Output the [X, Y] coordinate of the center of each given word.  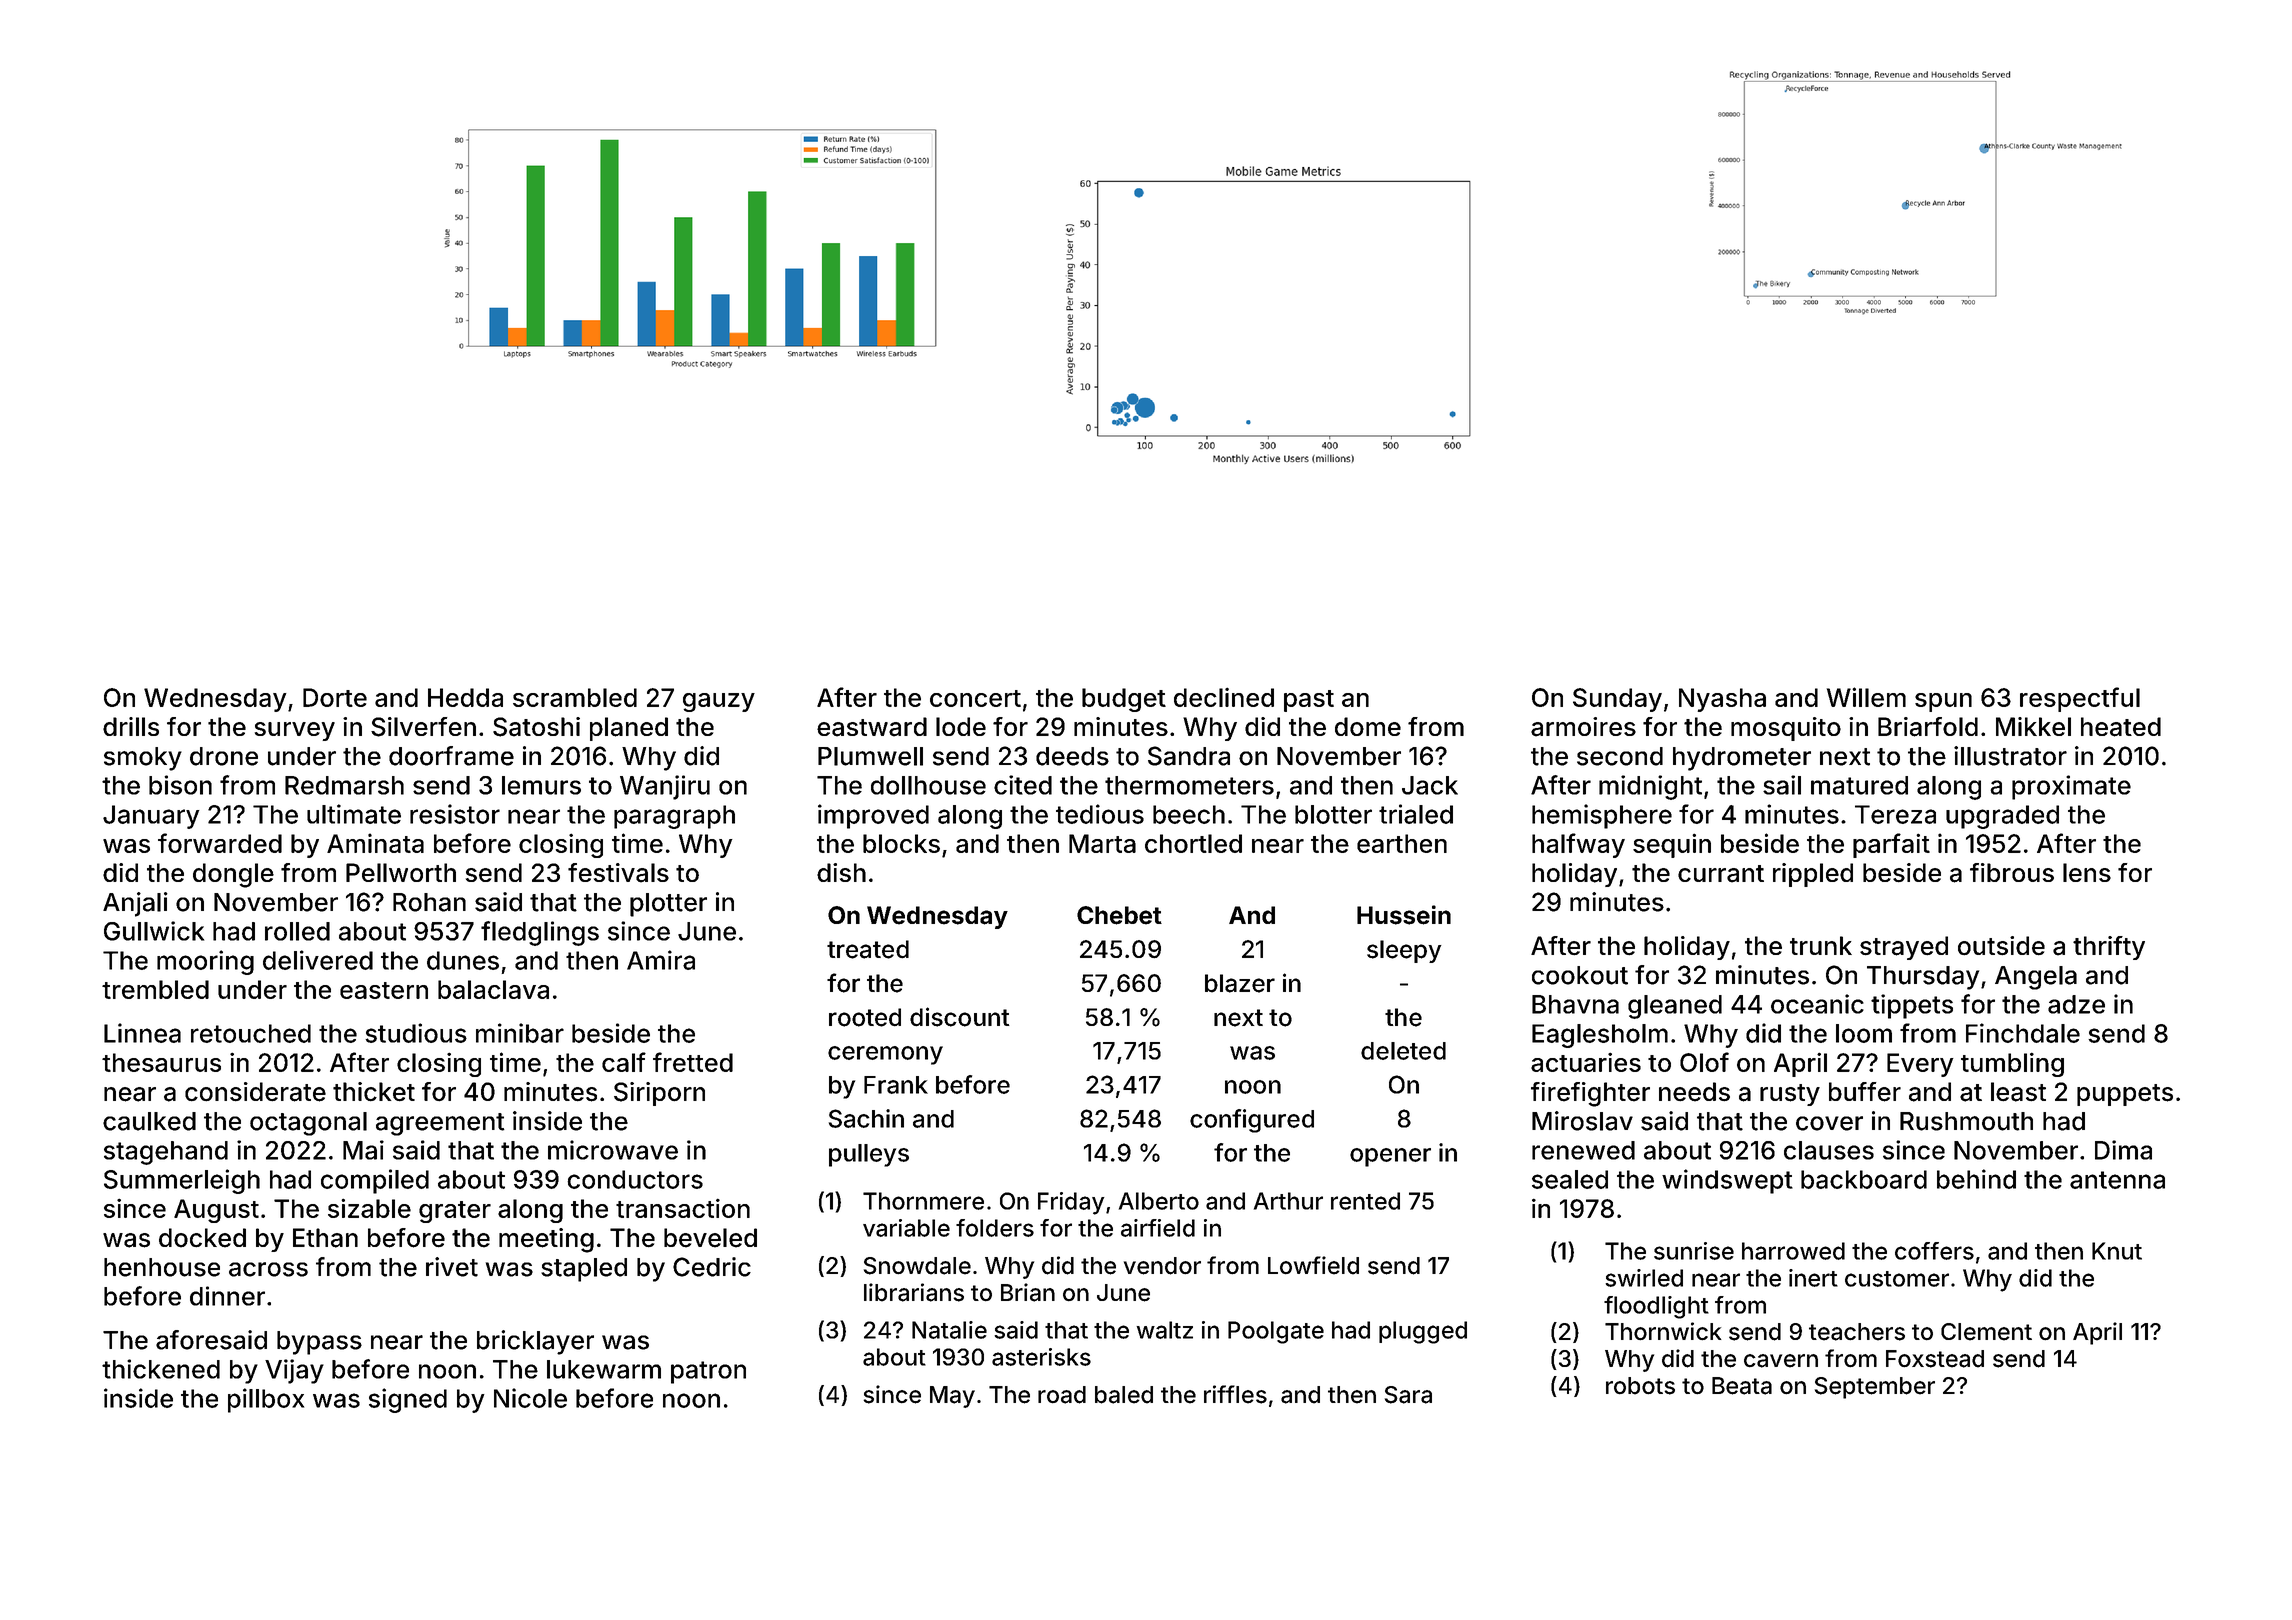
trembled [155, 989]
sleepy [1404, 951]
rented [1365, 1201]
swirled [1644, 1278]
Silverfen [423, 727]
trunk [1821, 945]
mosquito [1786, 729]
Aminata [375, 843]
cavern [1781, 1361]
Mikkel [2033, 726]
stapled [584, 1270]
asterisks [1041, 1357]
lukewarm [604, 1369]
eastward [872, 727]
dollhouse [928, 785]
